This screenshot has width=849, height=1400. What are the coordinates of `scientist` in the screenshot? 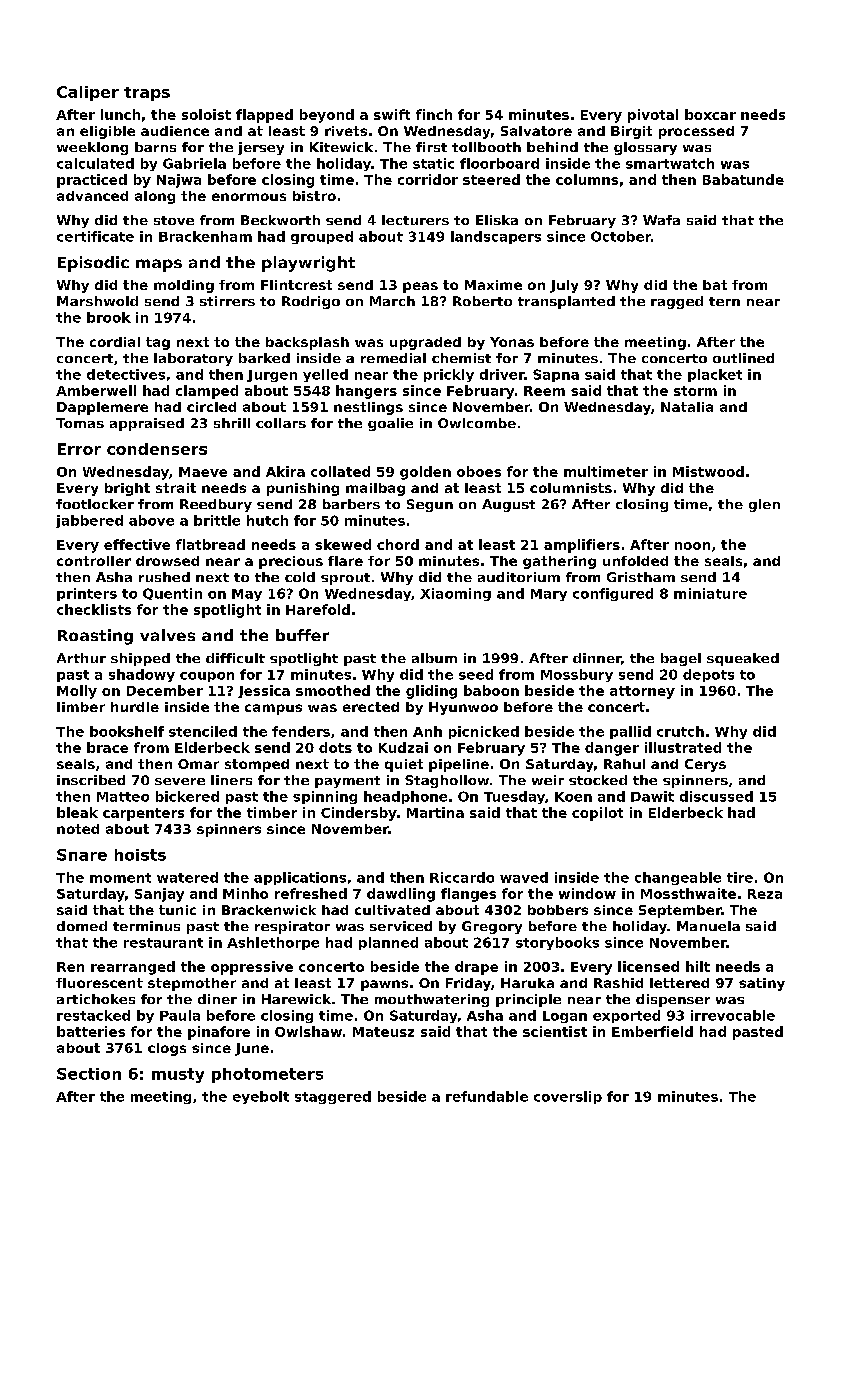 It's located at (555, 1031).
